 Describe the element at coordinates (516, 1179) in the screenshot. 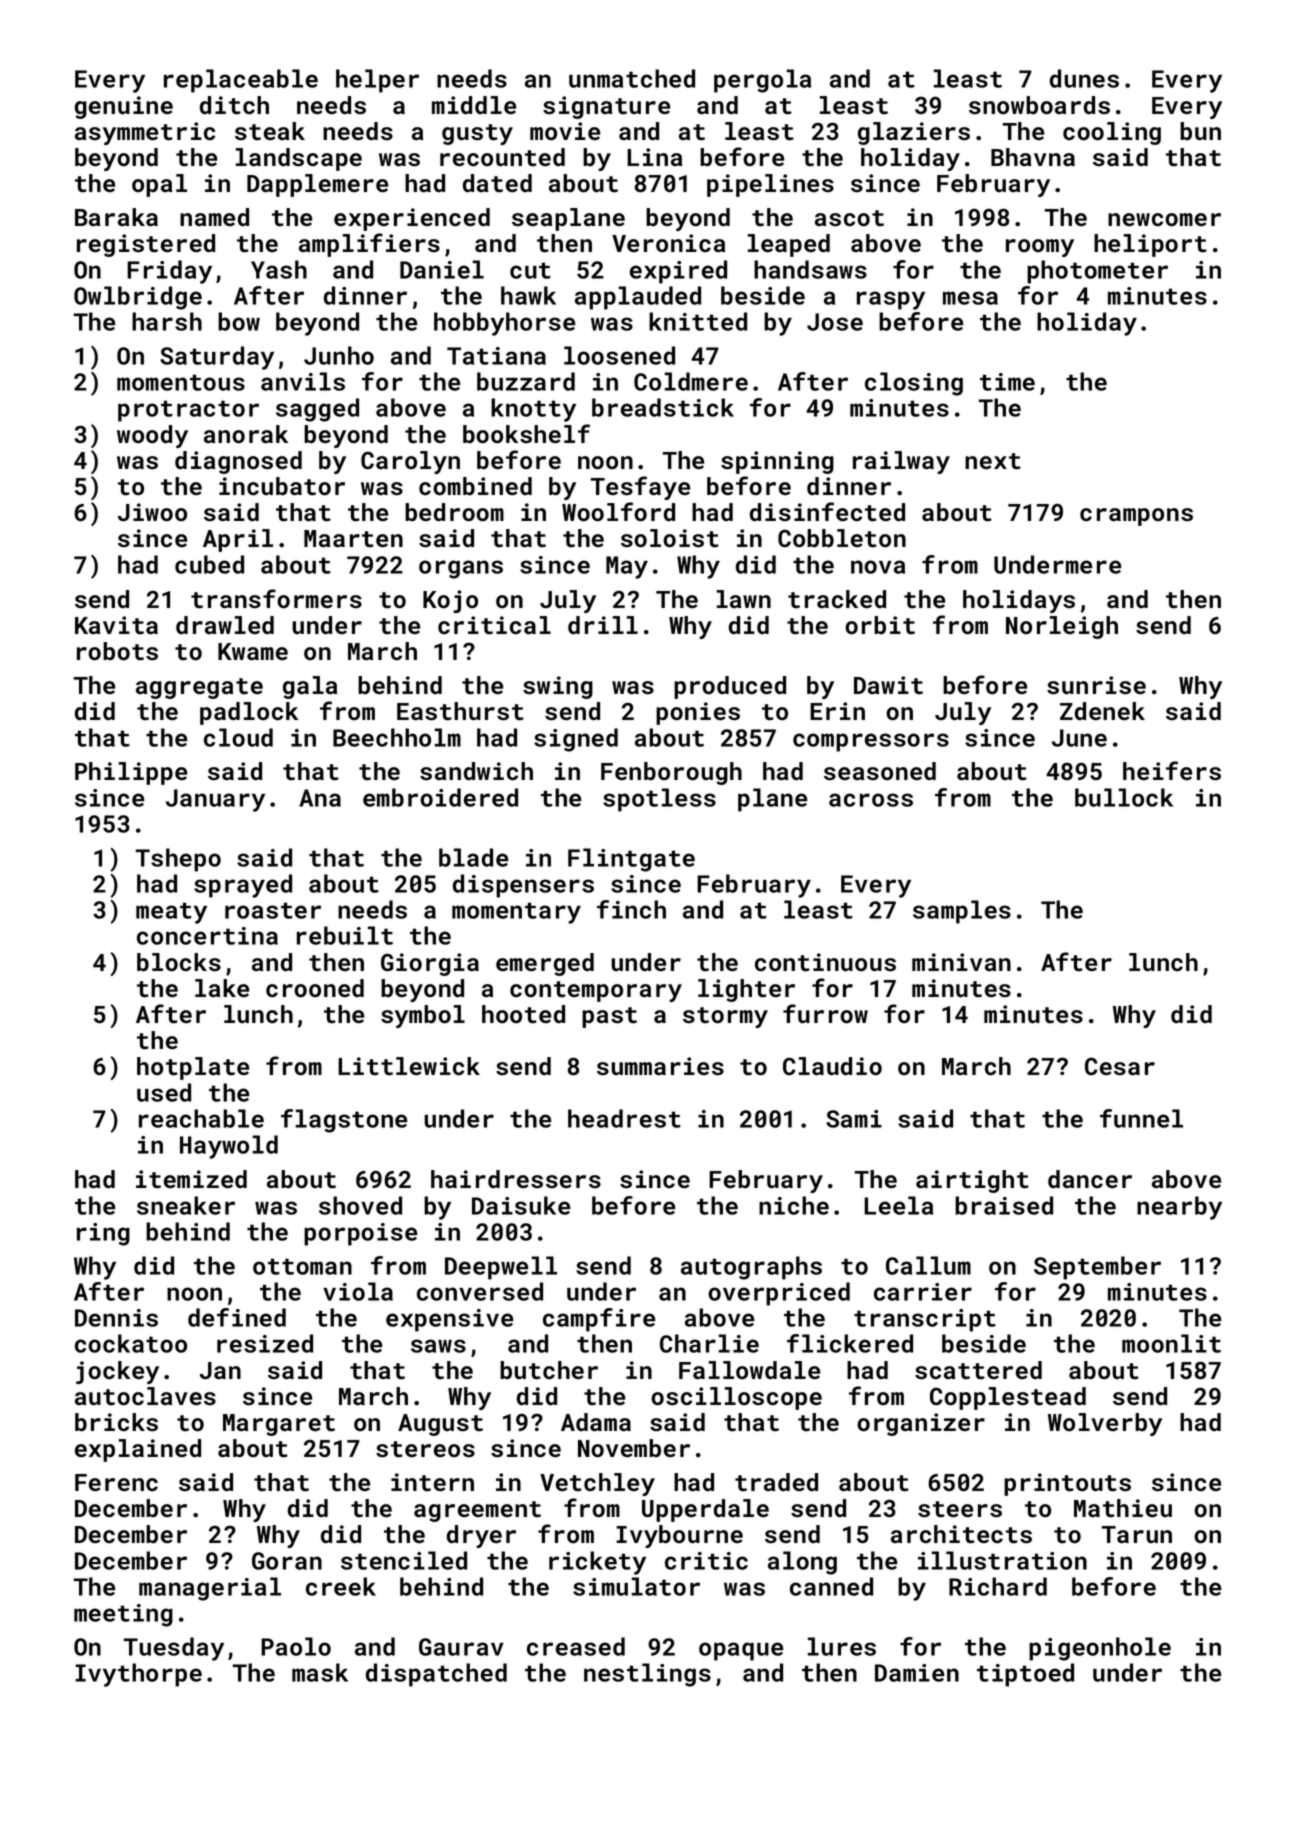

I see `hairdressers` at that location.
